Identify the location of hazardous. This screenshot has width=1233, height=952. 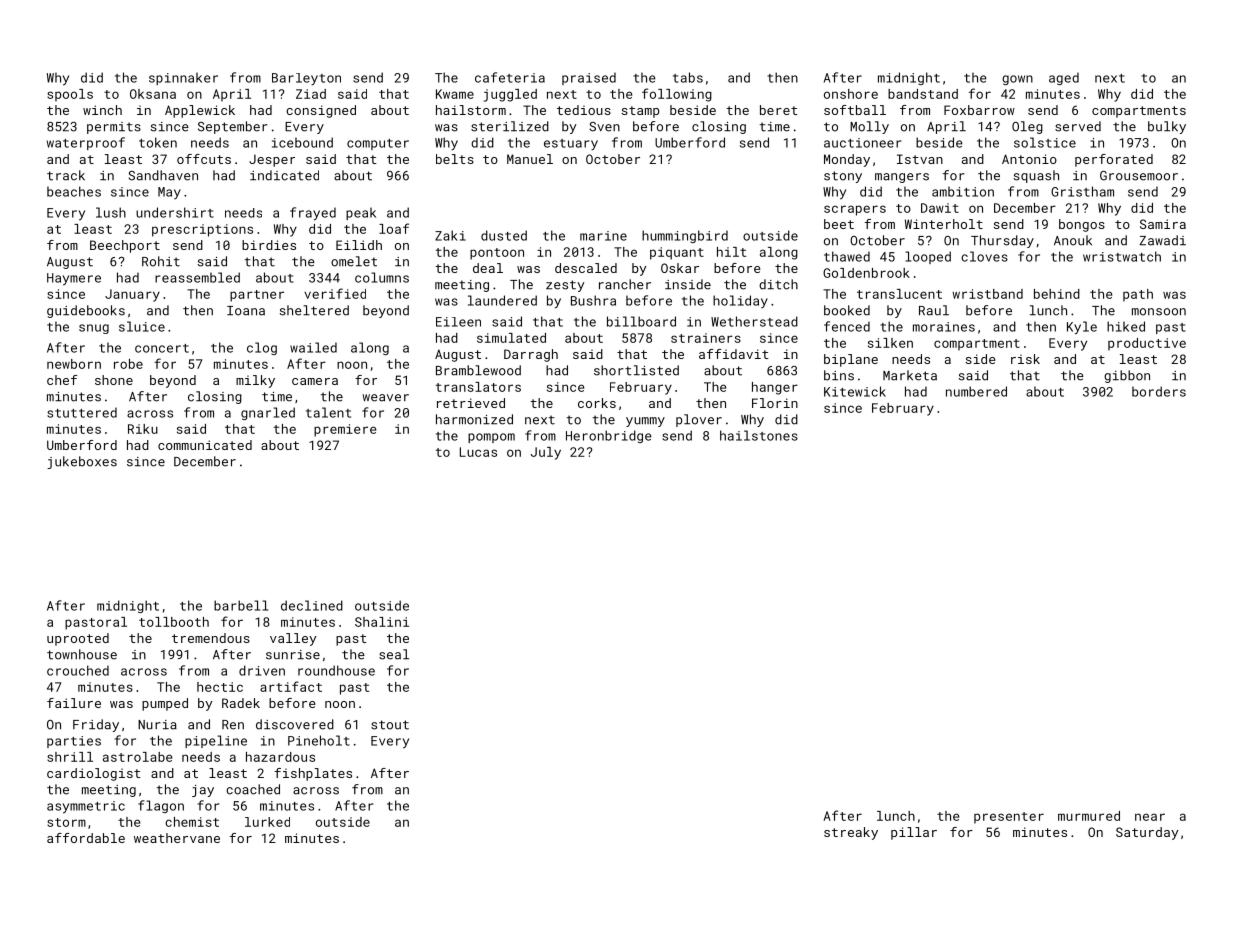
(280, 757).
